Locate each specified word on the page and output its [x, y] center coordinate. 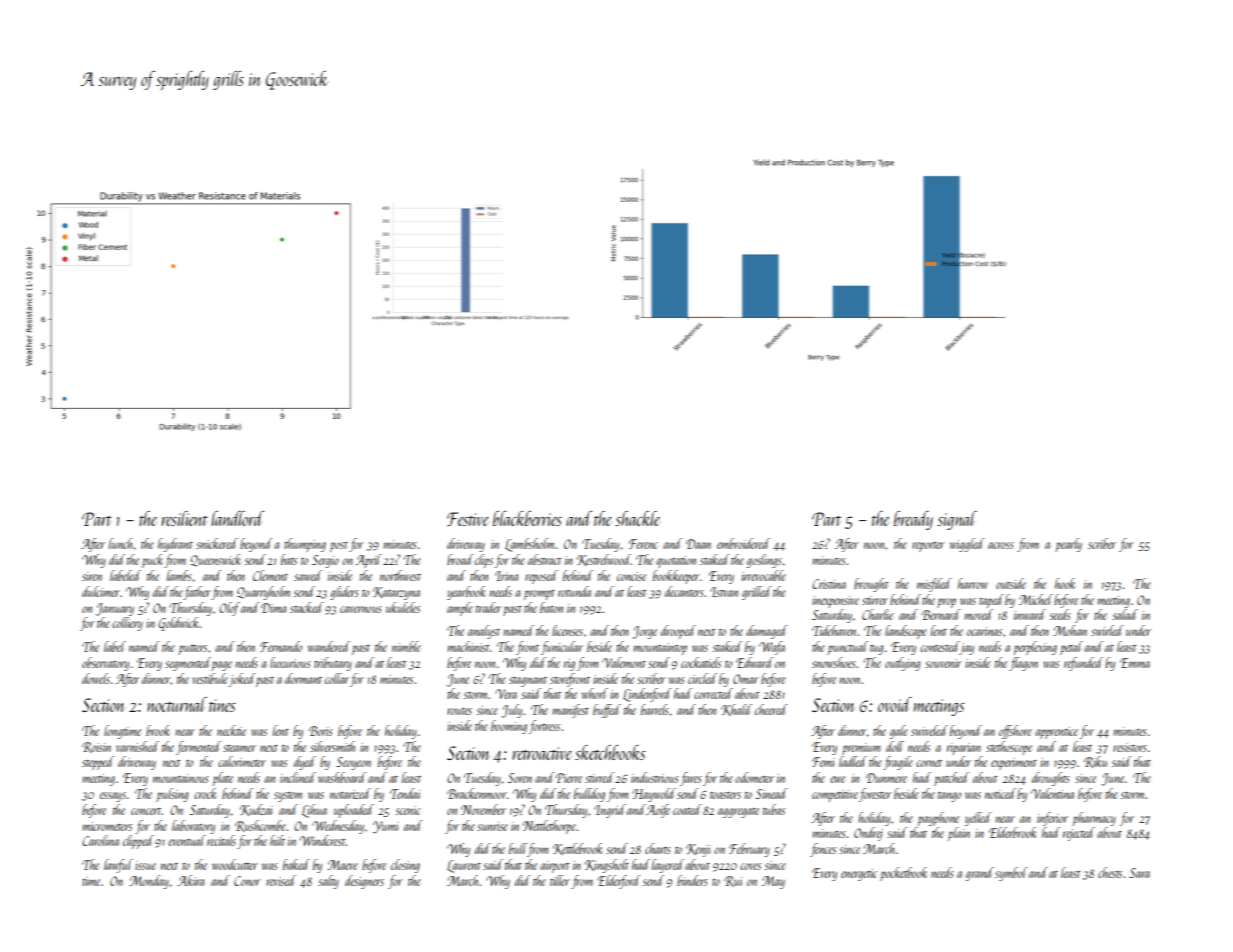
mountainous [181, 778]
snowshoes [834, 662]
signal [957, 520]
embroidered [743, 543]
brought [871, 585]
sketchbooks [610, 752]
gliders [344, 593]
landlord [237, 518]
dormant [303, 678]
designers [364, 882]
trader [489, 607]
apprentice [1056, 733]
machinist [468, 646]
